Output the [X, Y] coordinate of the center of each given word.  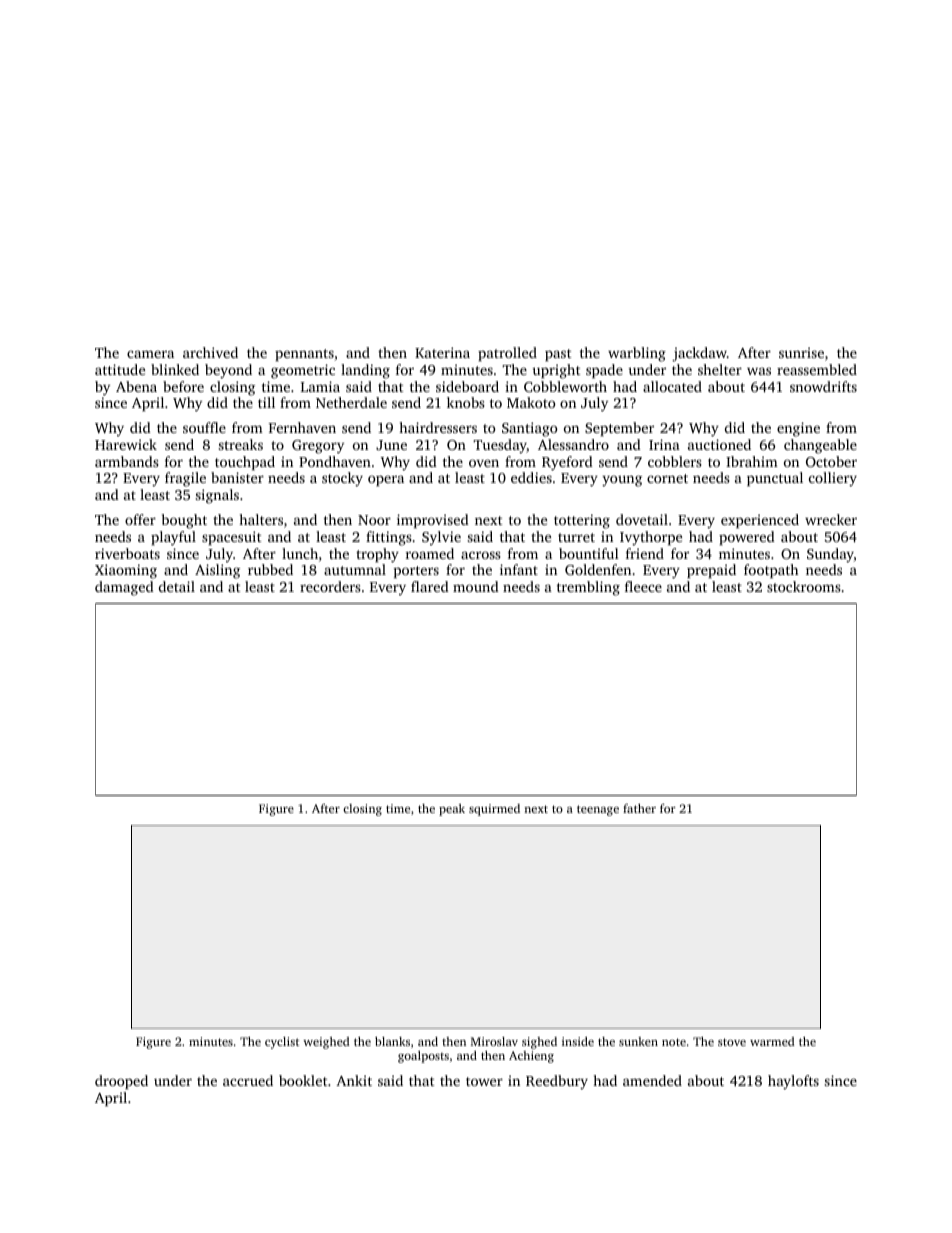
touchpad [245, 463]
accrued [248, 1080]
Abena [136, 386]
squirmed [494, 810]
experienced [760, 521]
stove [732, 1042]
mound [476, 586]
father [639, 808]
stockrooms [804, 586]
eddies [531, 477]
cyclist [282, 1043]
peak [452, 810]
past [558, 355]
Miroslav [494, 1041]
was [759, 371]
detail [177, 586]
